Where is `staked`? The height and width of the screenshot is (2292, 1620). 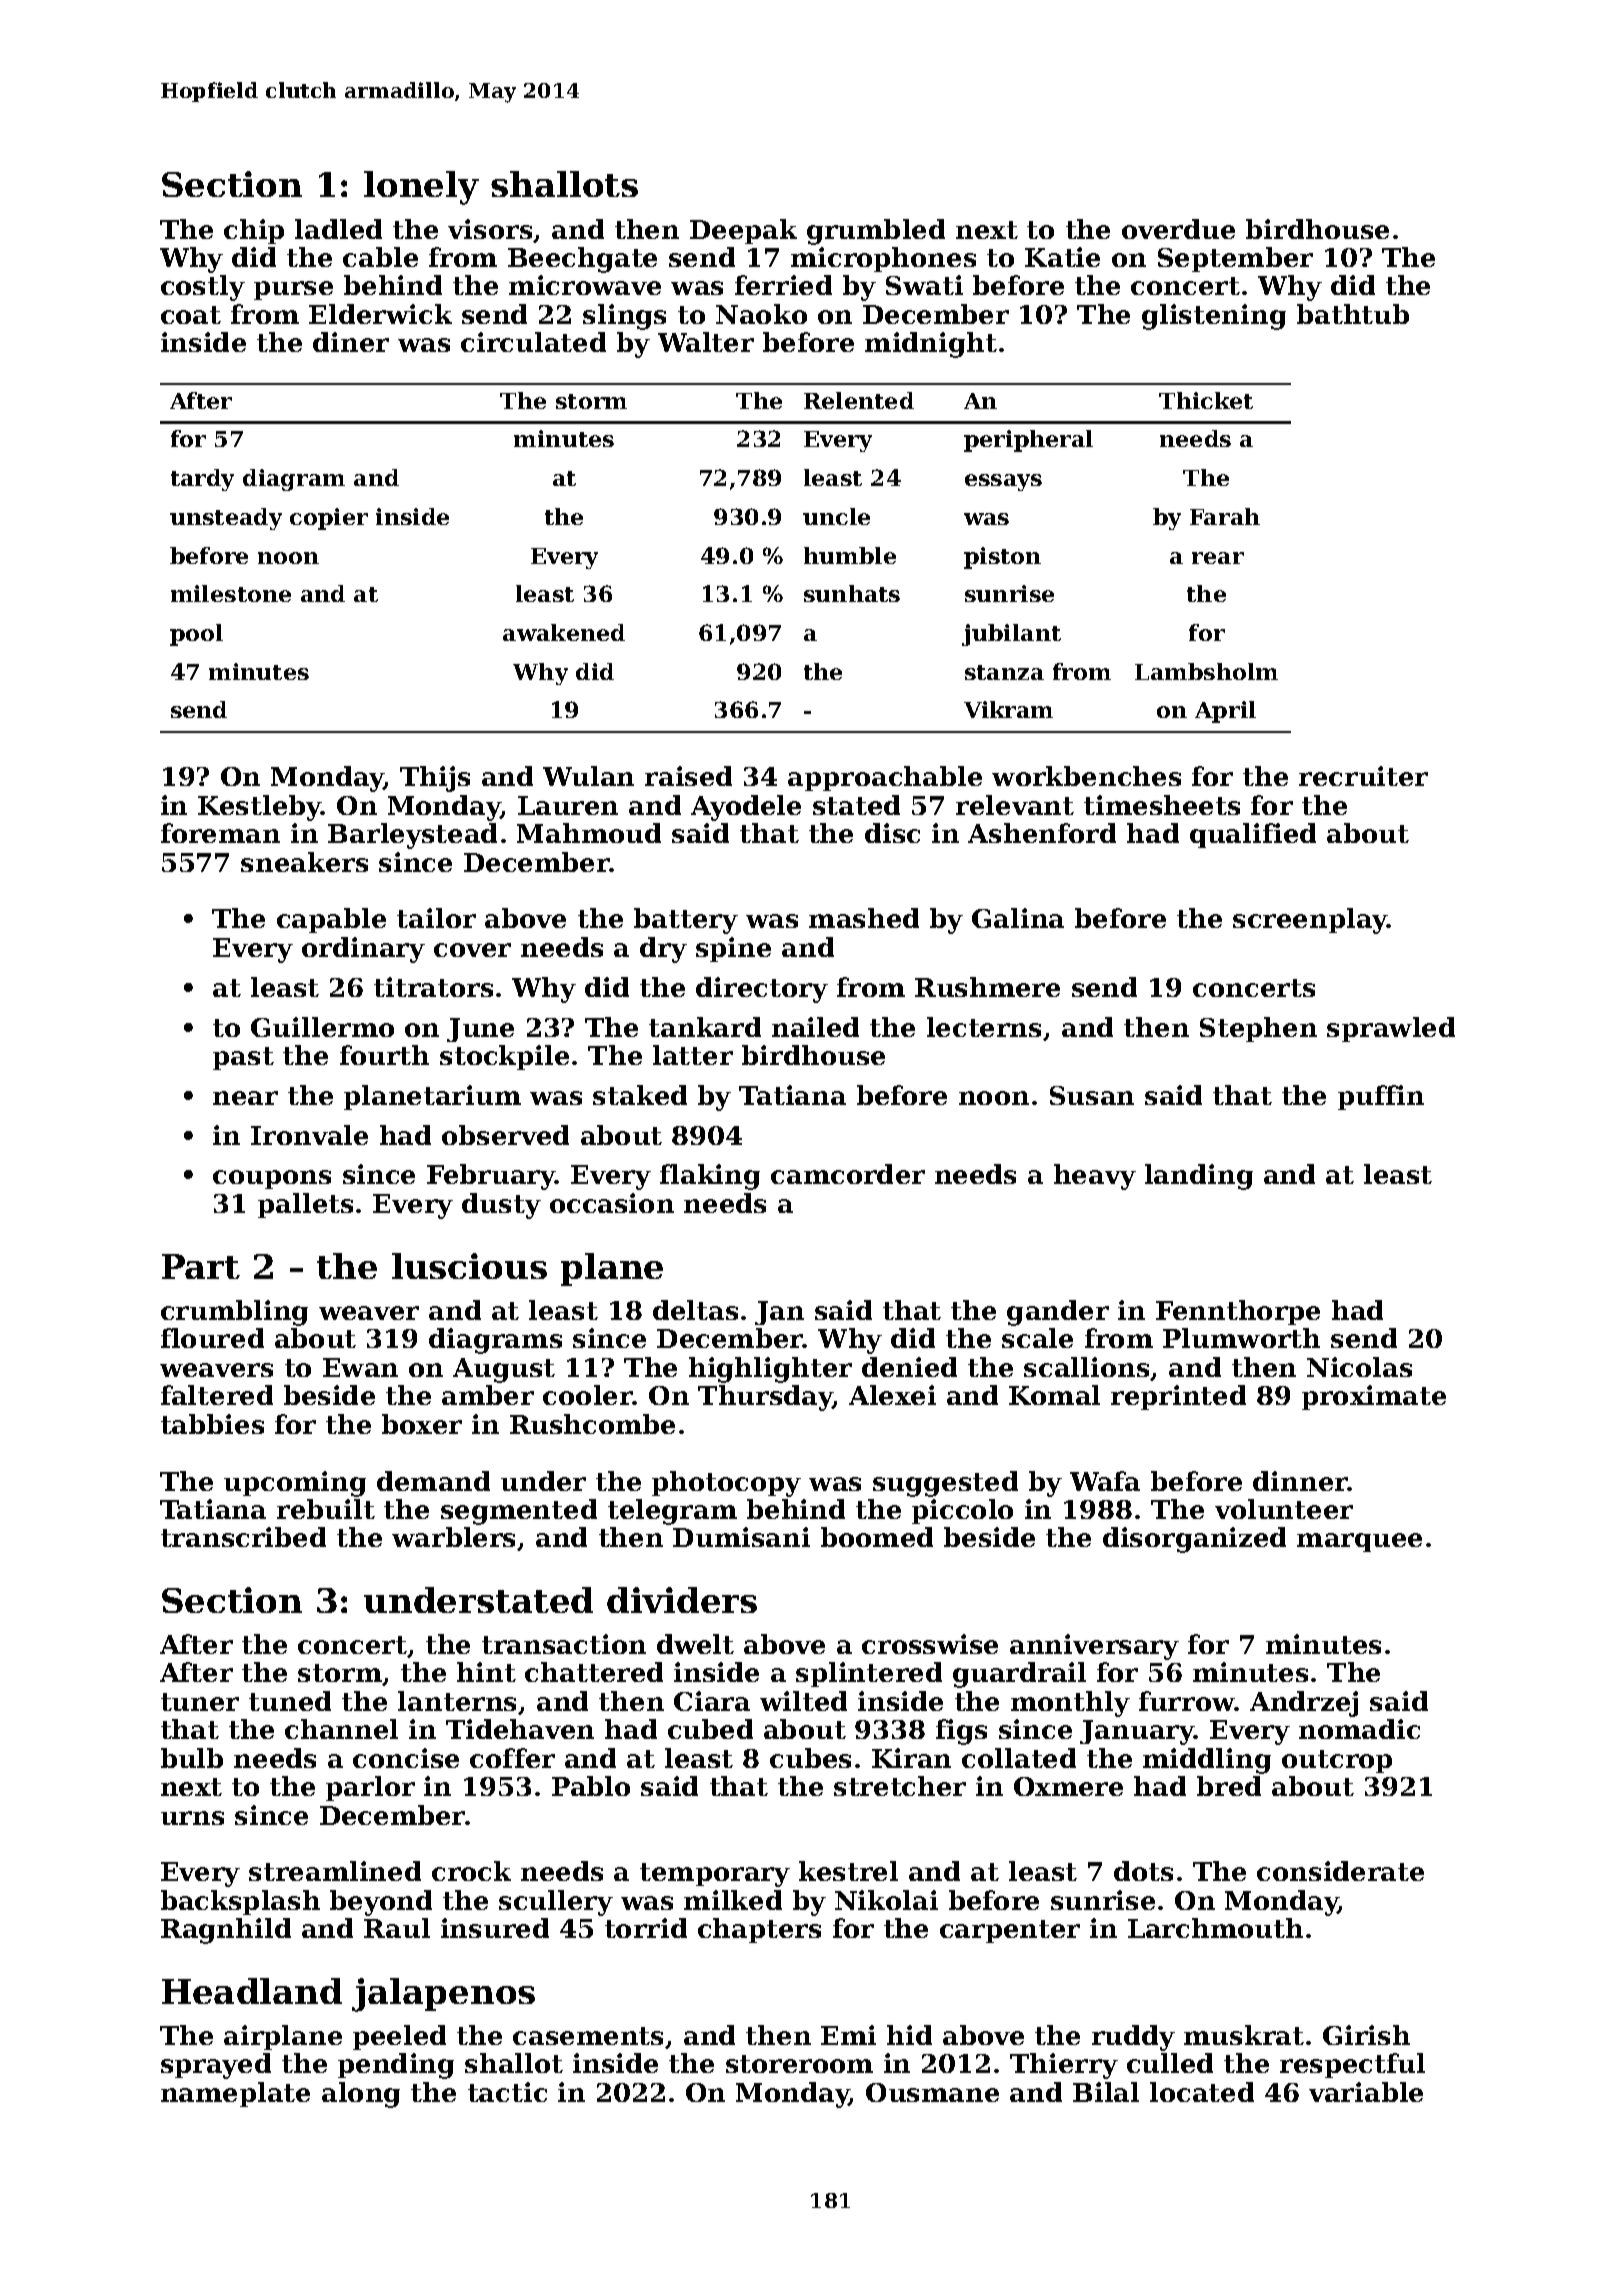
staked is located at coordinates (640, 1095).
